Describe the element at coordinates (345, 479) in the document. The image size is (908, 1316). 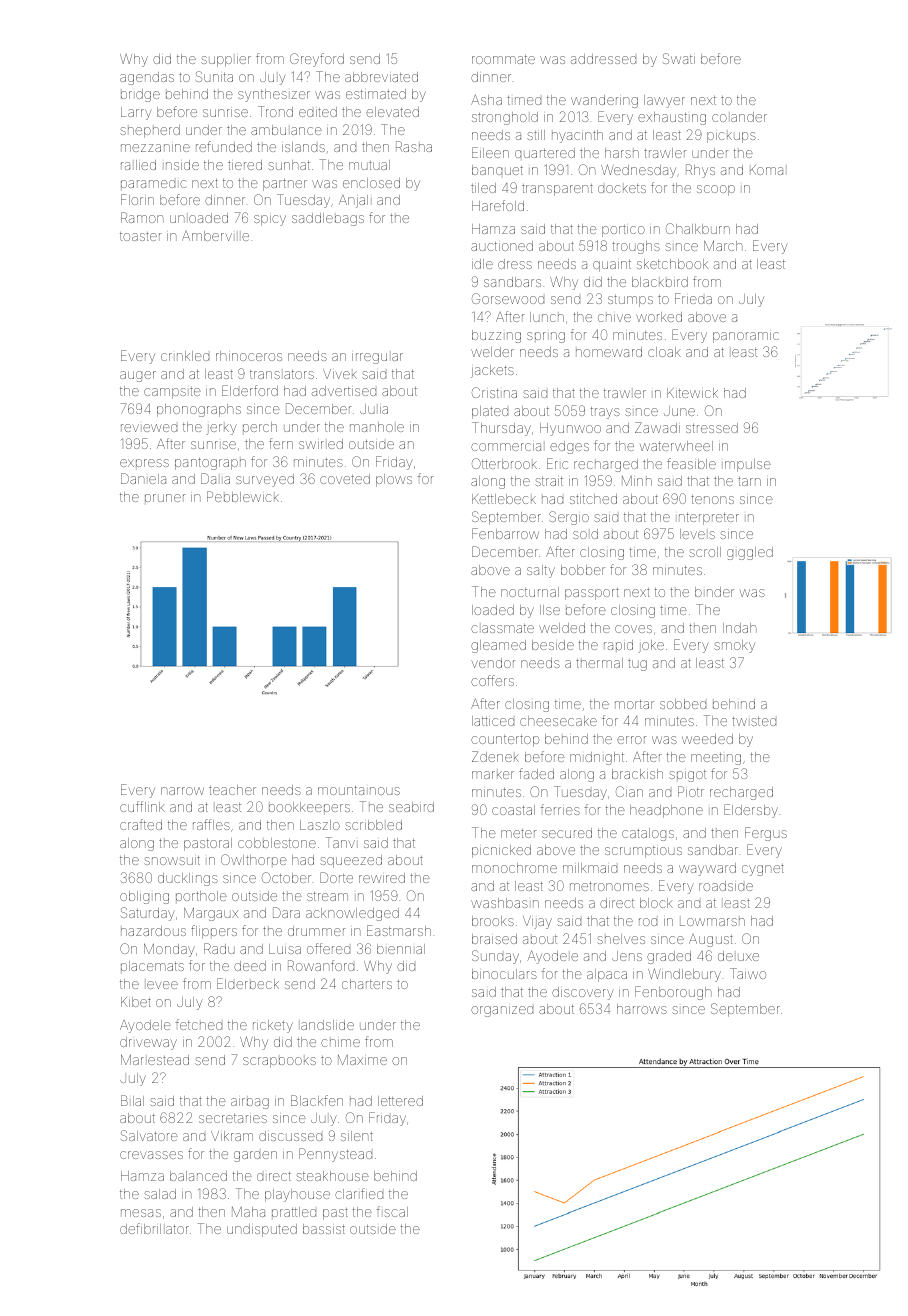
I see `coveted` at that location.
